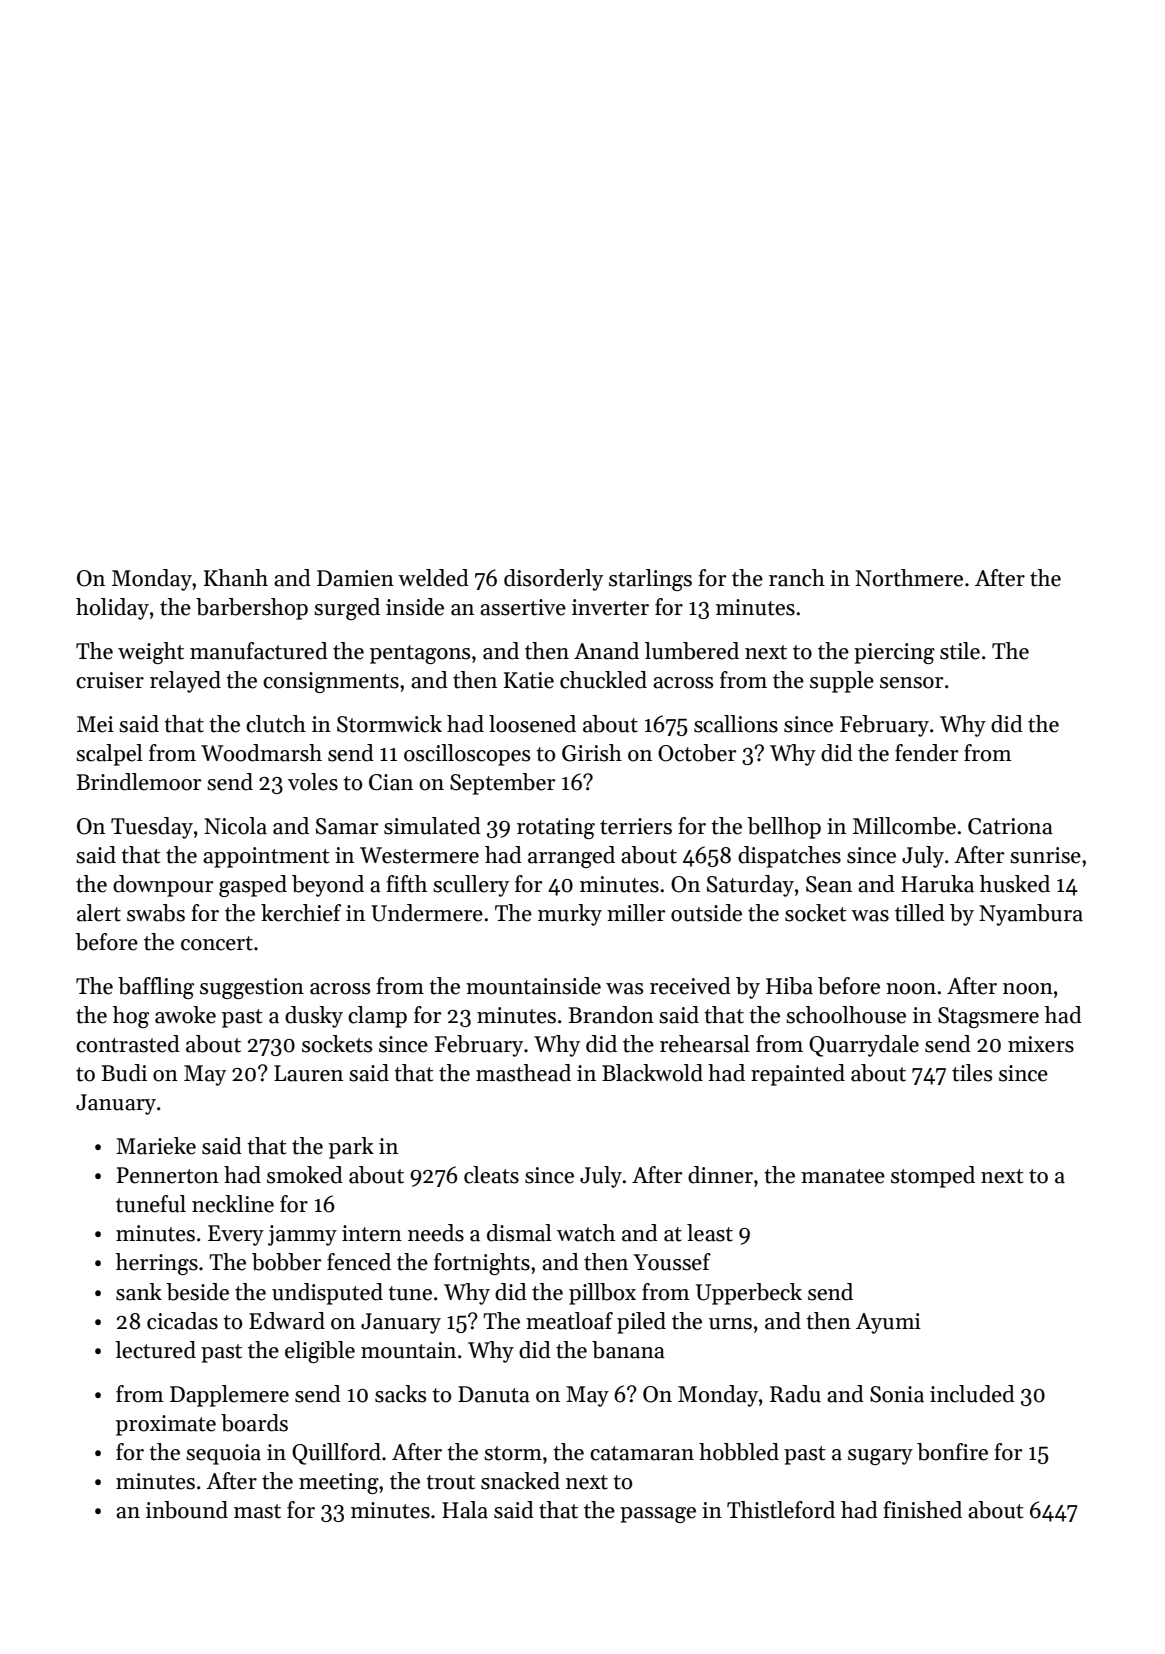  I want to click on Every, so click(236, 1235).
